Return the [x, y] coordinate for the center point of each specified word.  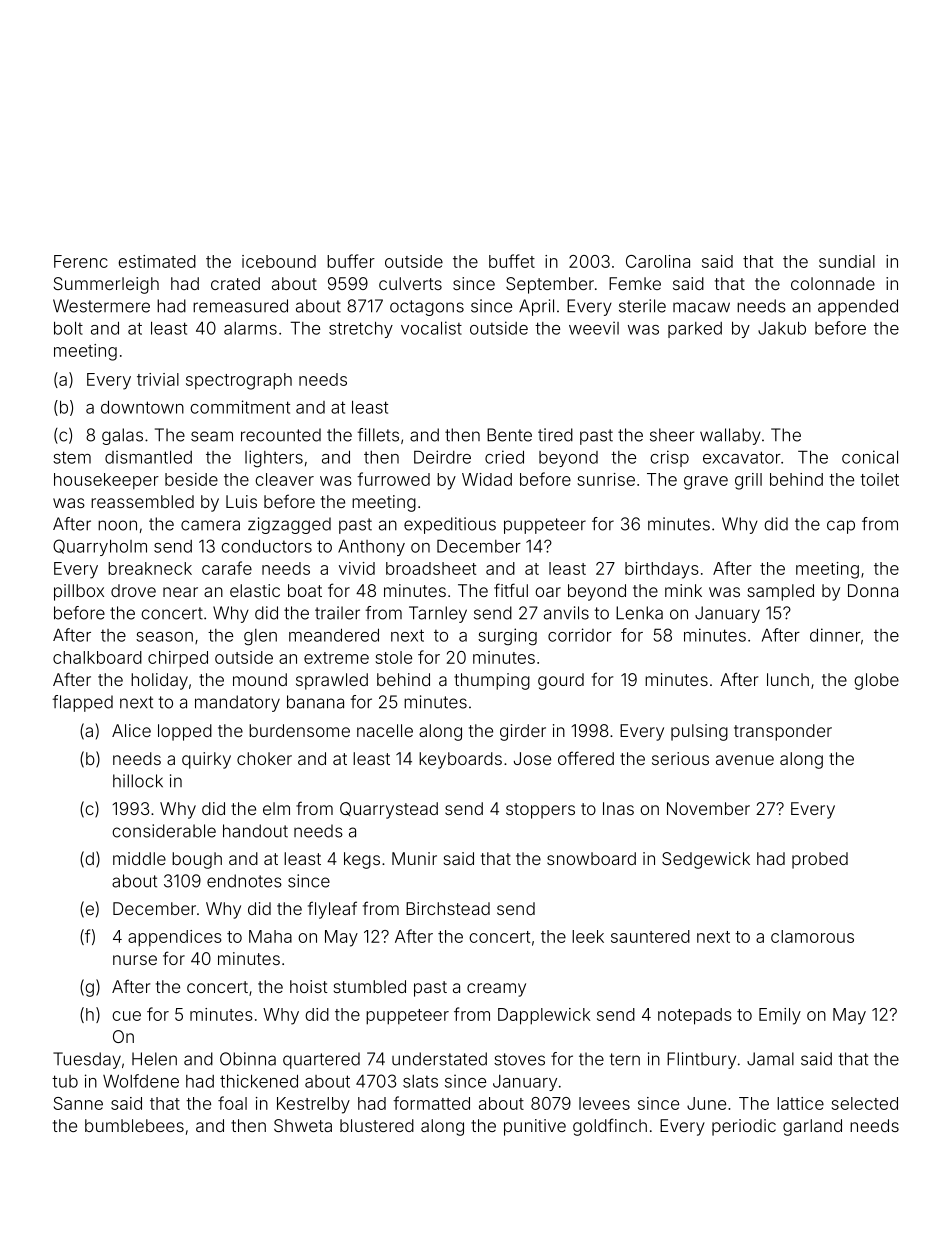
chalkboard [97, 657]
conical [870, 457]
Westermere [101, 306]
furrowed [393, 479]
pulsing [699, 732]
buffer [351, 261]
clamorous [812, 936]
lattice [800, 1103]
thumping [492, 681]
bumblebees [134, 1125]
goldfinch [610, 1127]
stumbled [370, 986]
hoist [309, 986]
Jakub [782, 328]
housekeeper [106, 481]
